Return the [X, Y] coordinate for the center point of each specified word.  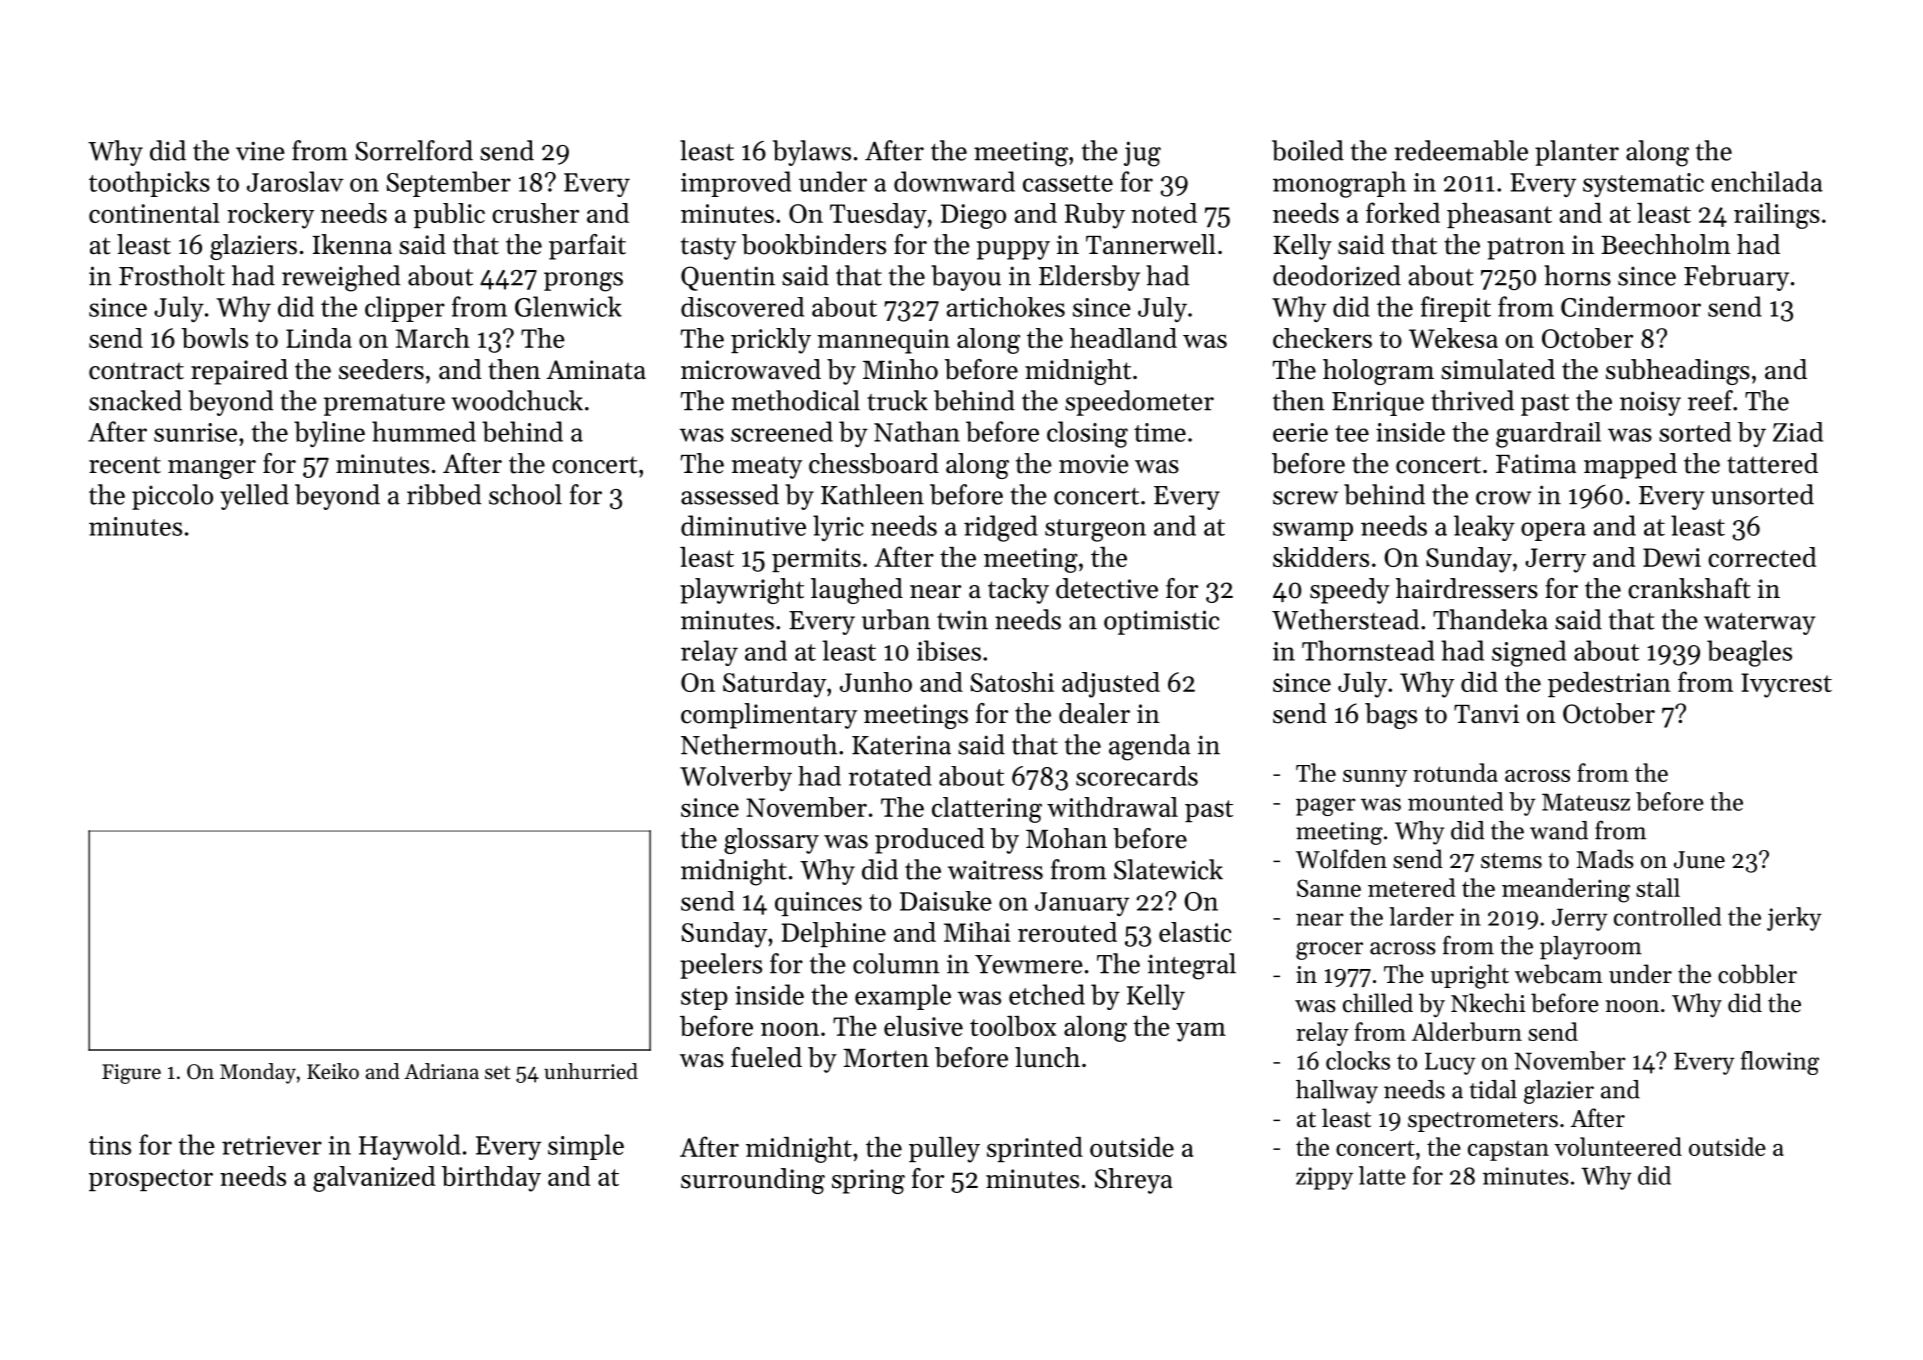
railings [1777, 216]
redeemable [1461, 150]
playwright [742, 591]
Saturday [774, 685]
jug [1142, 154]
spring [868, 1181]
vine [260, 151]
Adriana [441, 1071]
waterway [1760, 624]
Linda [319, 338]
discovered [742, 307]
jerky [1794, 919]
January [1082, 904]
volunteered [1618, 1146]
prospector [151, 1180]
